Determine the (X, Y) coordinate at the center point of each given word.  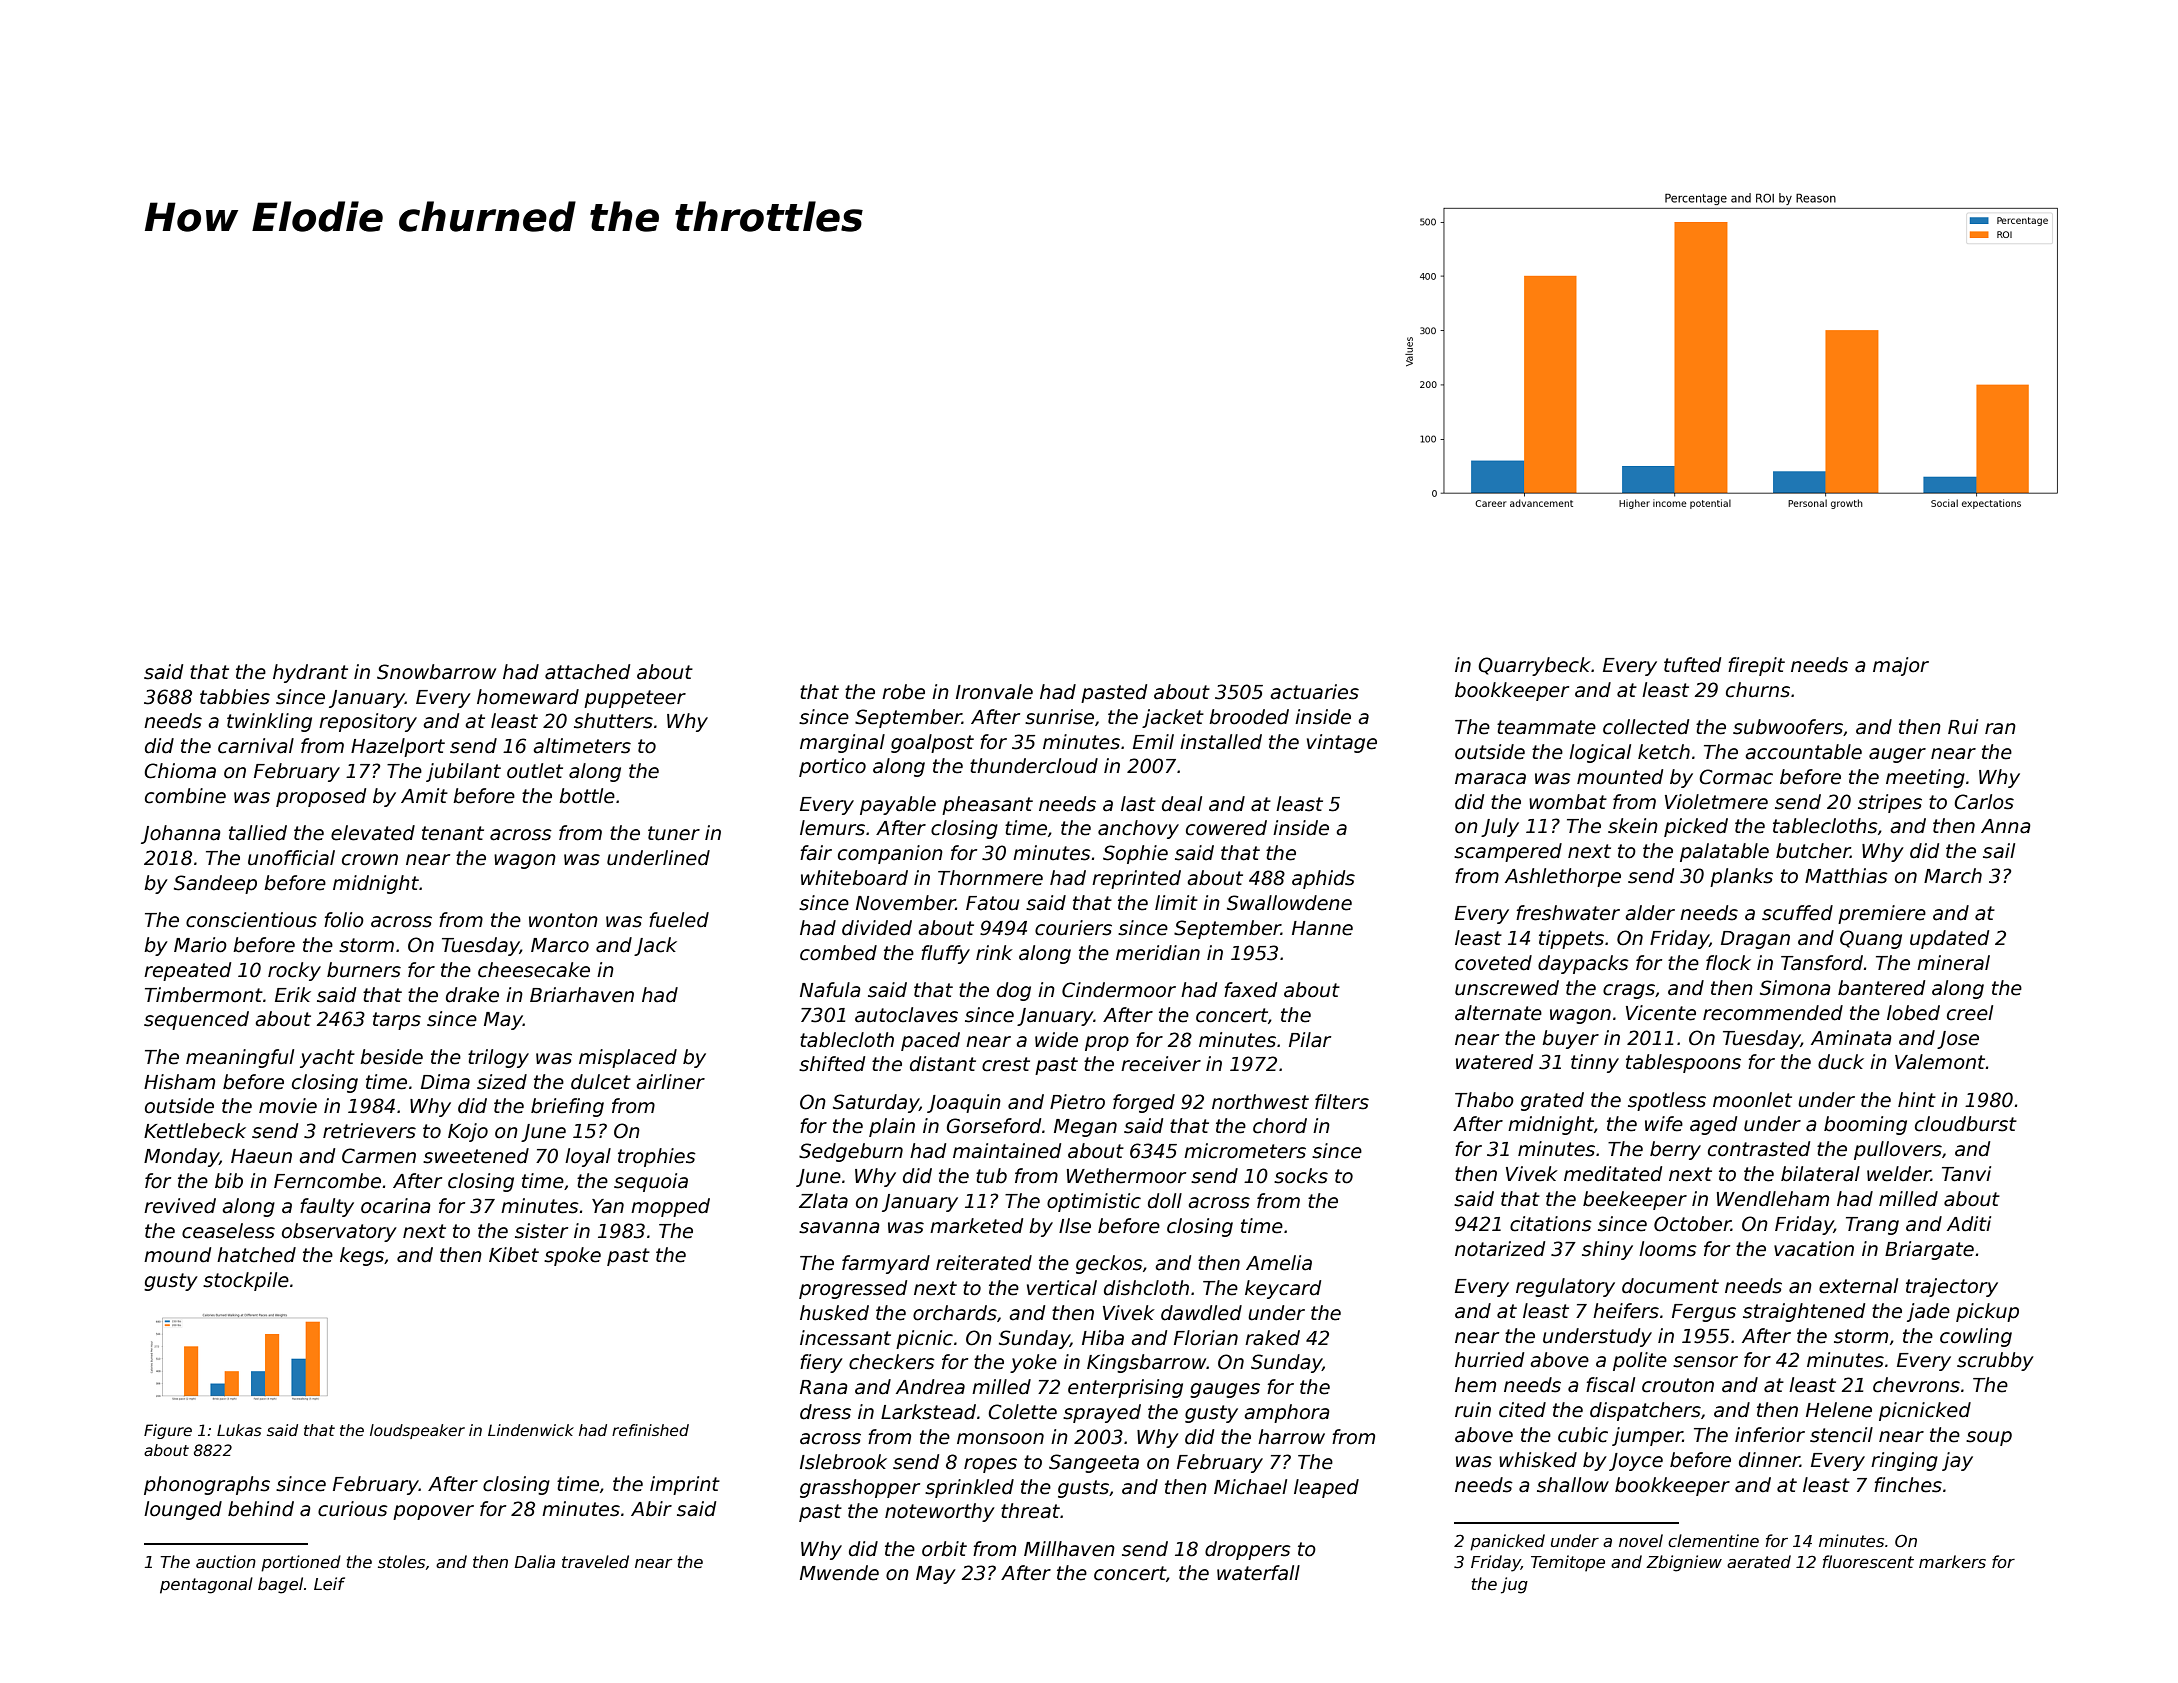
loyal (588, 1157)
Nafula (830, 990)
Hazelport (398, 747)
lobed (1913, 1013)
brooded (1249, 717)
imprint (685, 1485)
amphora (1287, 1413)
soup (1989, 1438)
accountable (1803, 752)
